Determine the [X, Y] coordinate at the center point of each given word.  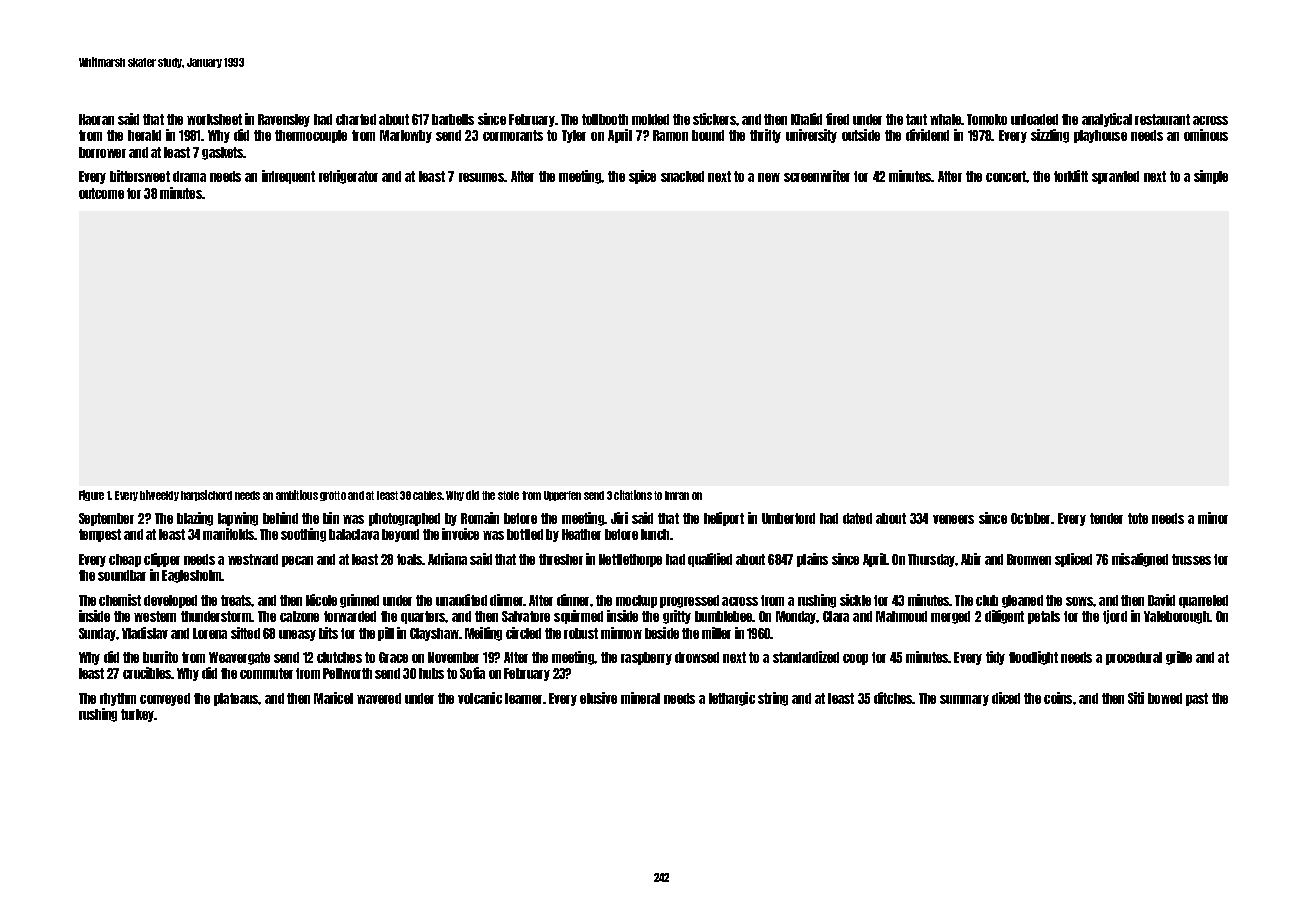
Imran [677, 495]
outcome [101, 193]
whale [946, 119]
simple [1211, 177]
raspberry [646, 658]
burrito [160, 657]
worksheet [214, 119]
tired [837, 119]
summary [964, 700]
